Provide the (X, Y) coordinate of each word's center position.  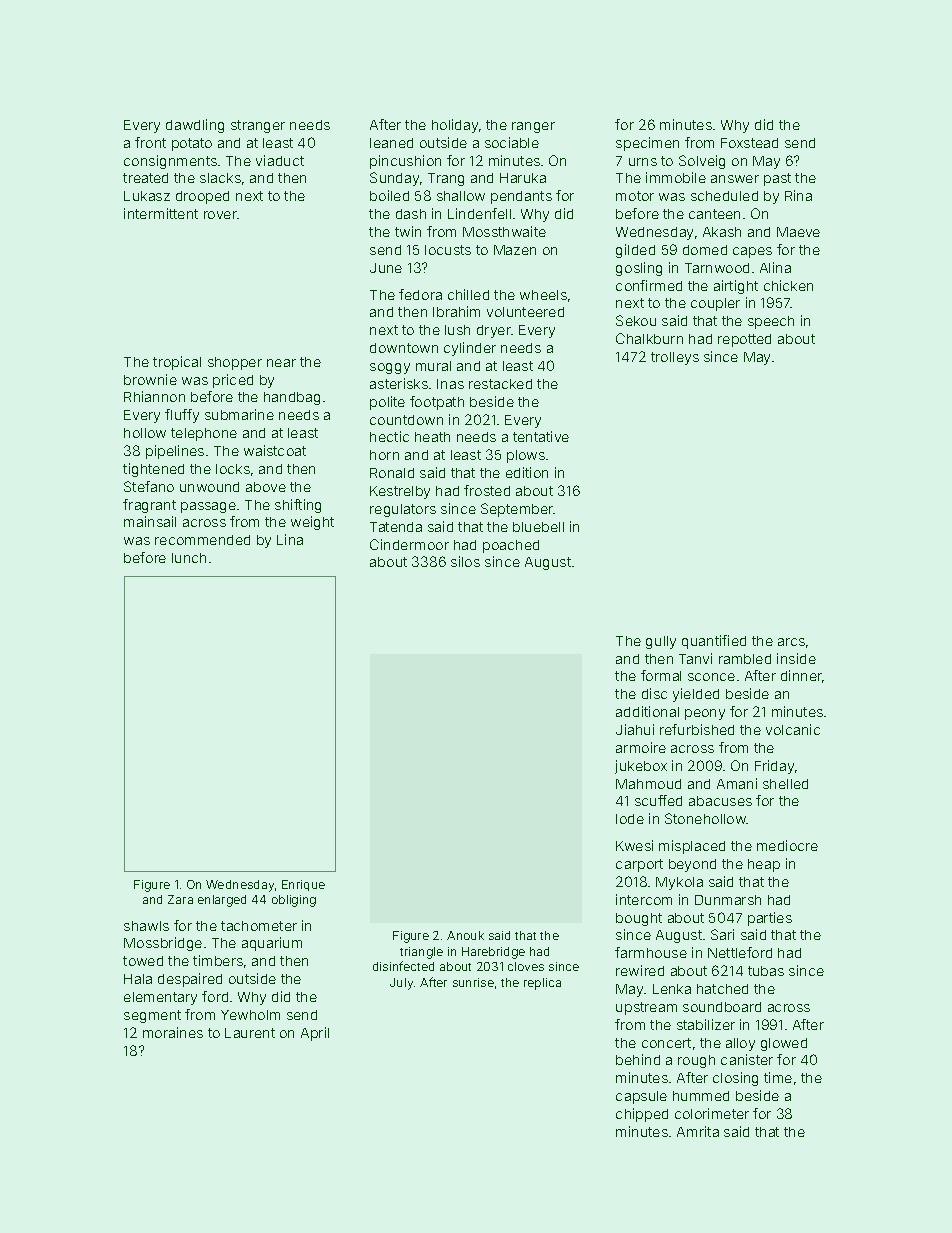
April (315, 1034)
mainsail (150, 521)
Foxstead (749, 143)
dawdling (195, 126)
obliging (294, 901)
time (778, 1077)
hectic (389, 436)
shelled (785, 784)
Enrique (303, 885)
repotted (744, 340)
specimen (647, 144)
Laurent (250, 1033)
